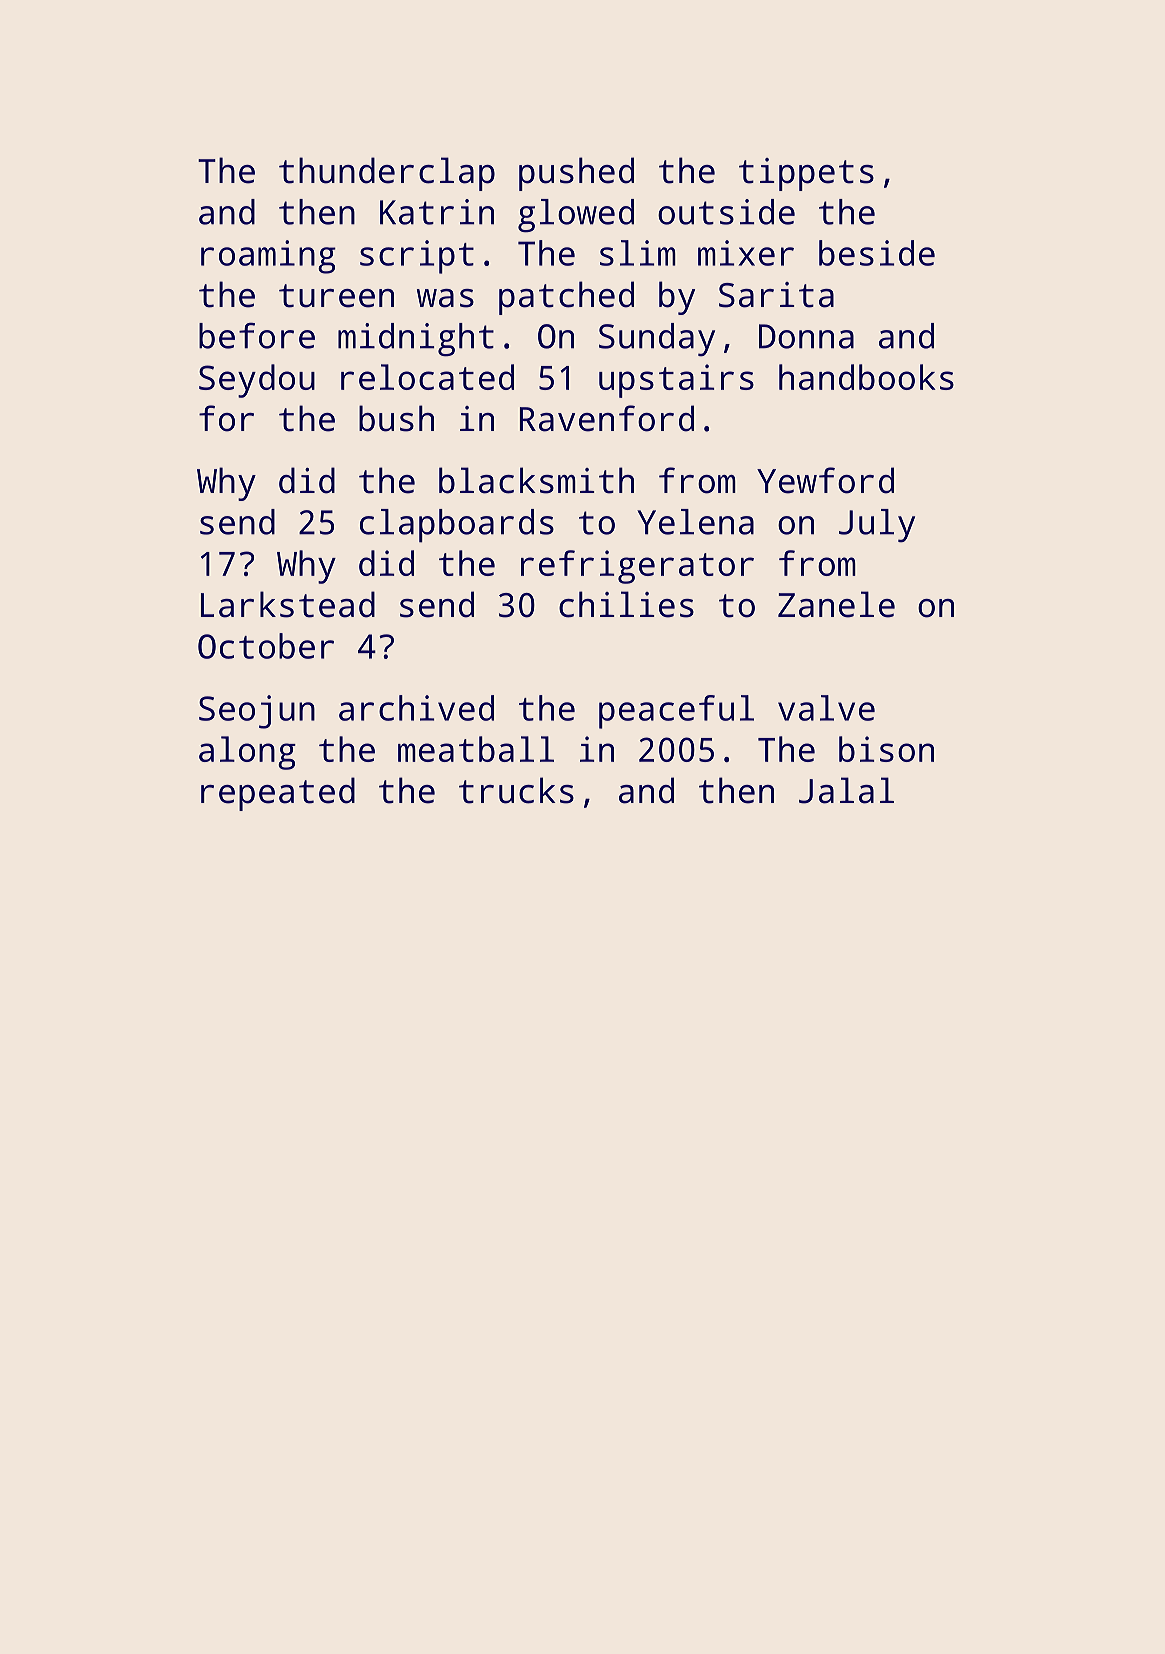 The width and height of the image is (1165, 1654). What do you see at coordinates (806, 174) in the image?
I see `tippets` at bounding box center [806, 174].
